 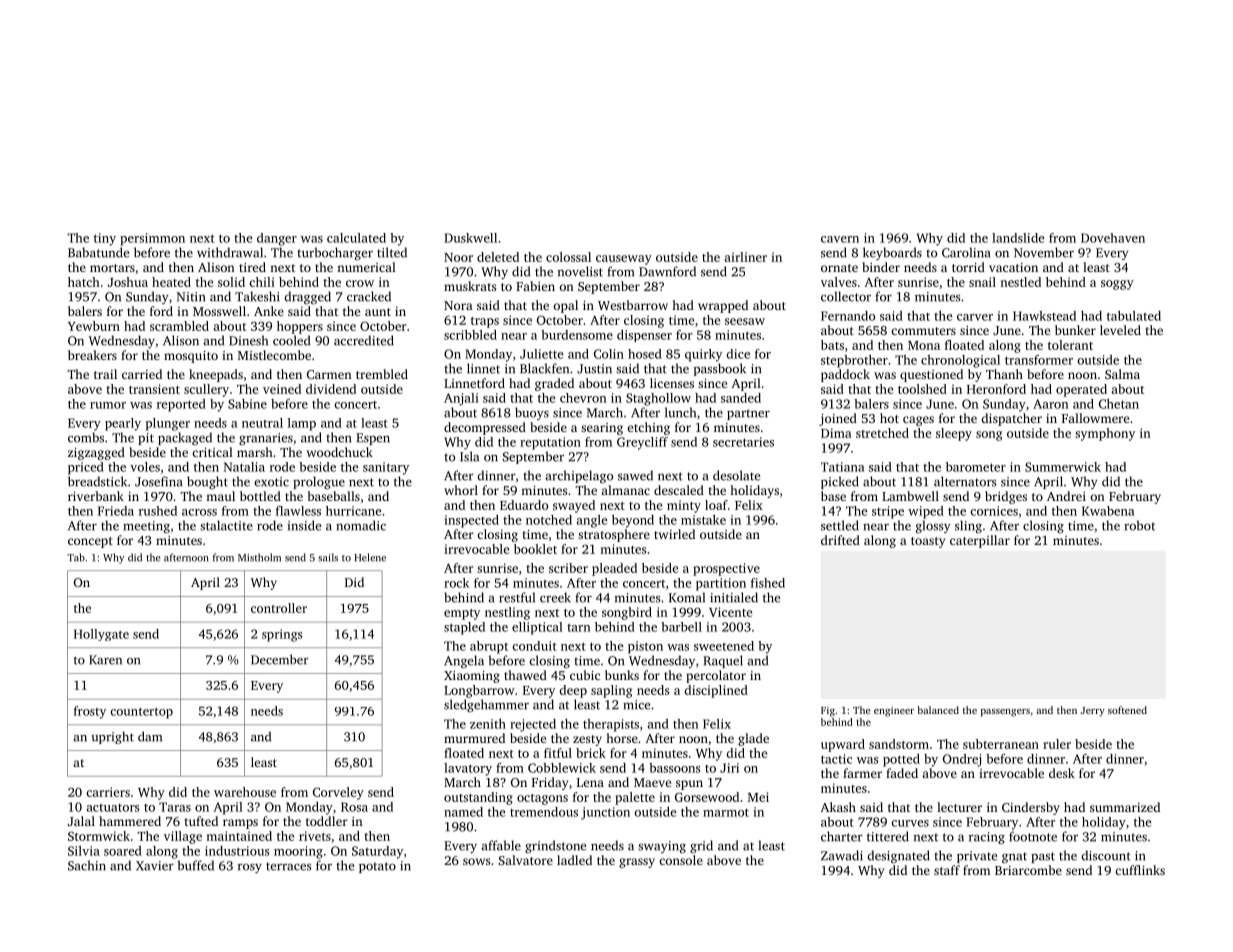 What do you see at coordinates (555, 846) in the document?
I see `grindstone` at bounding box center [555, 846].
